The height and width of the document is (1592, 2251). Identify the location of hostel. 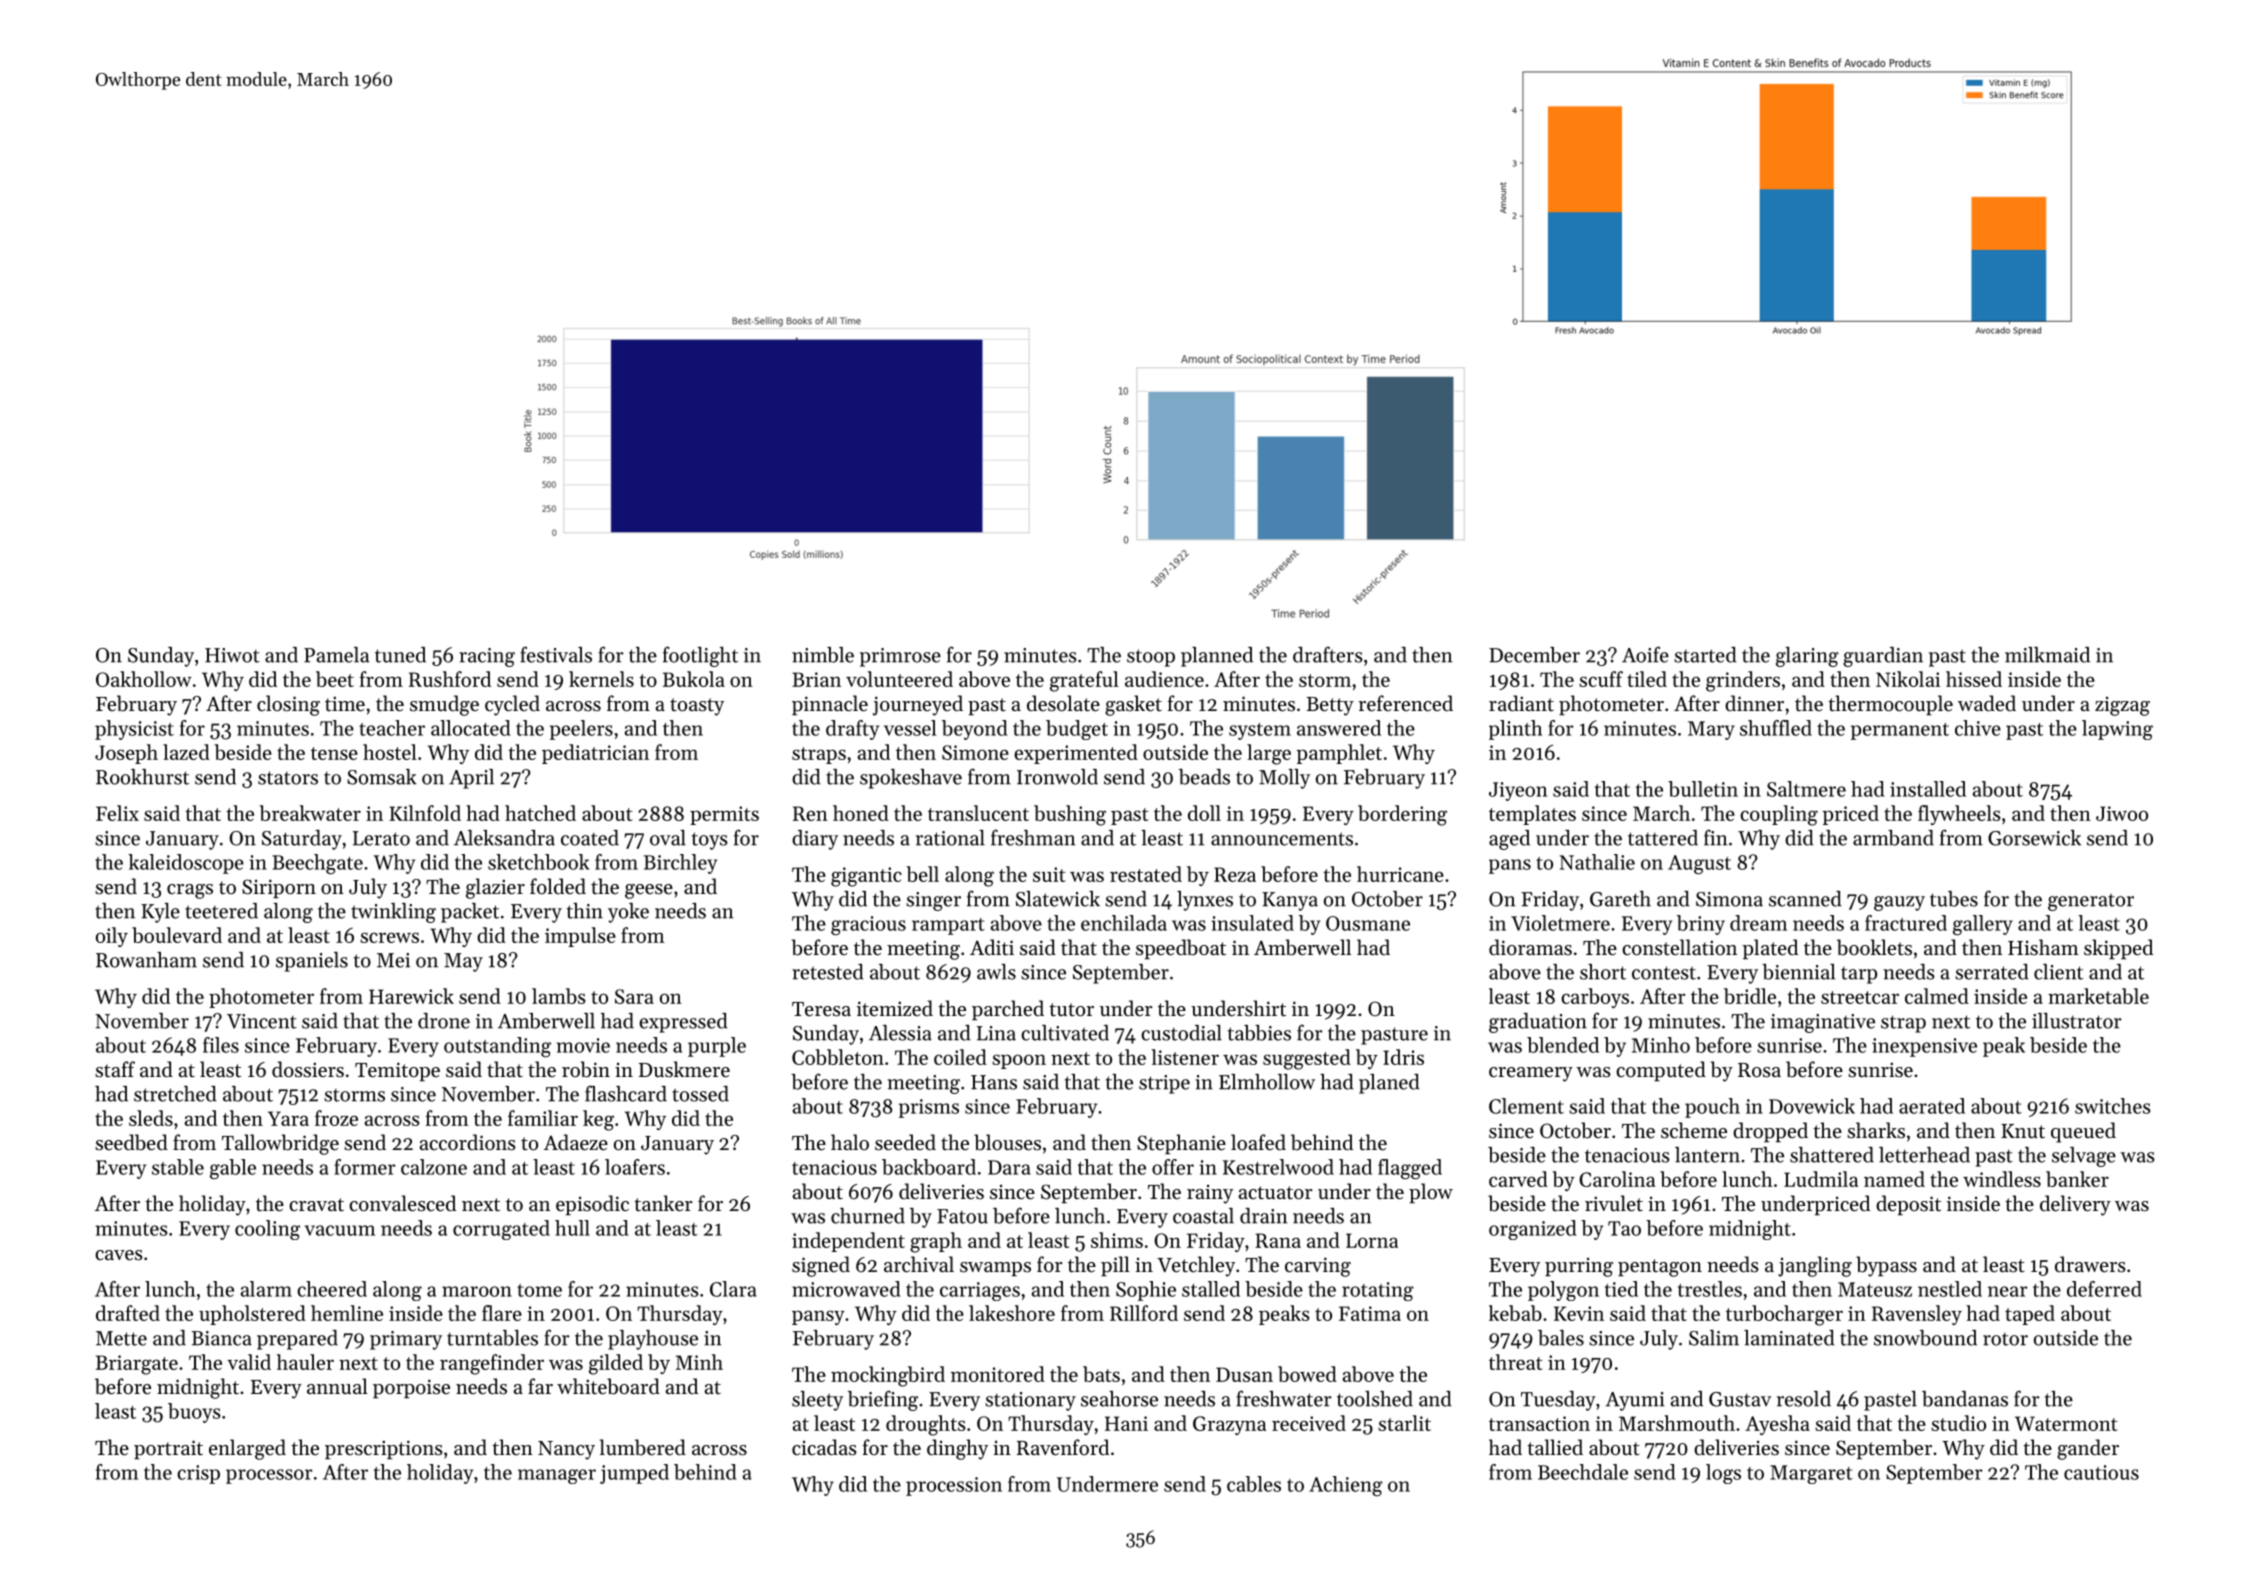
(390, 752).
